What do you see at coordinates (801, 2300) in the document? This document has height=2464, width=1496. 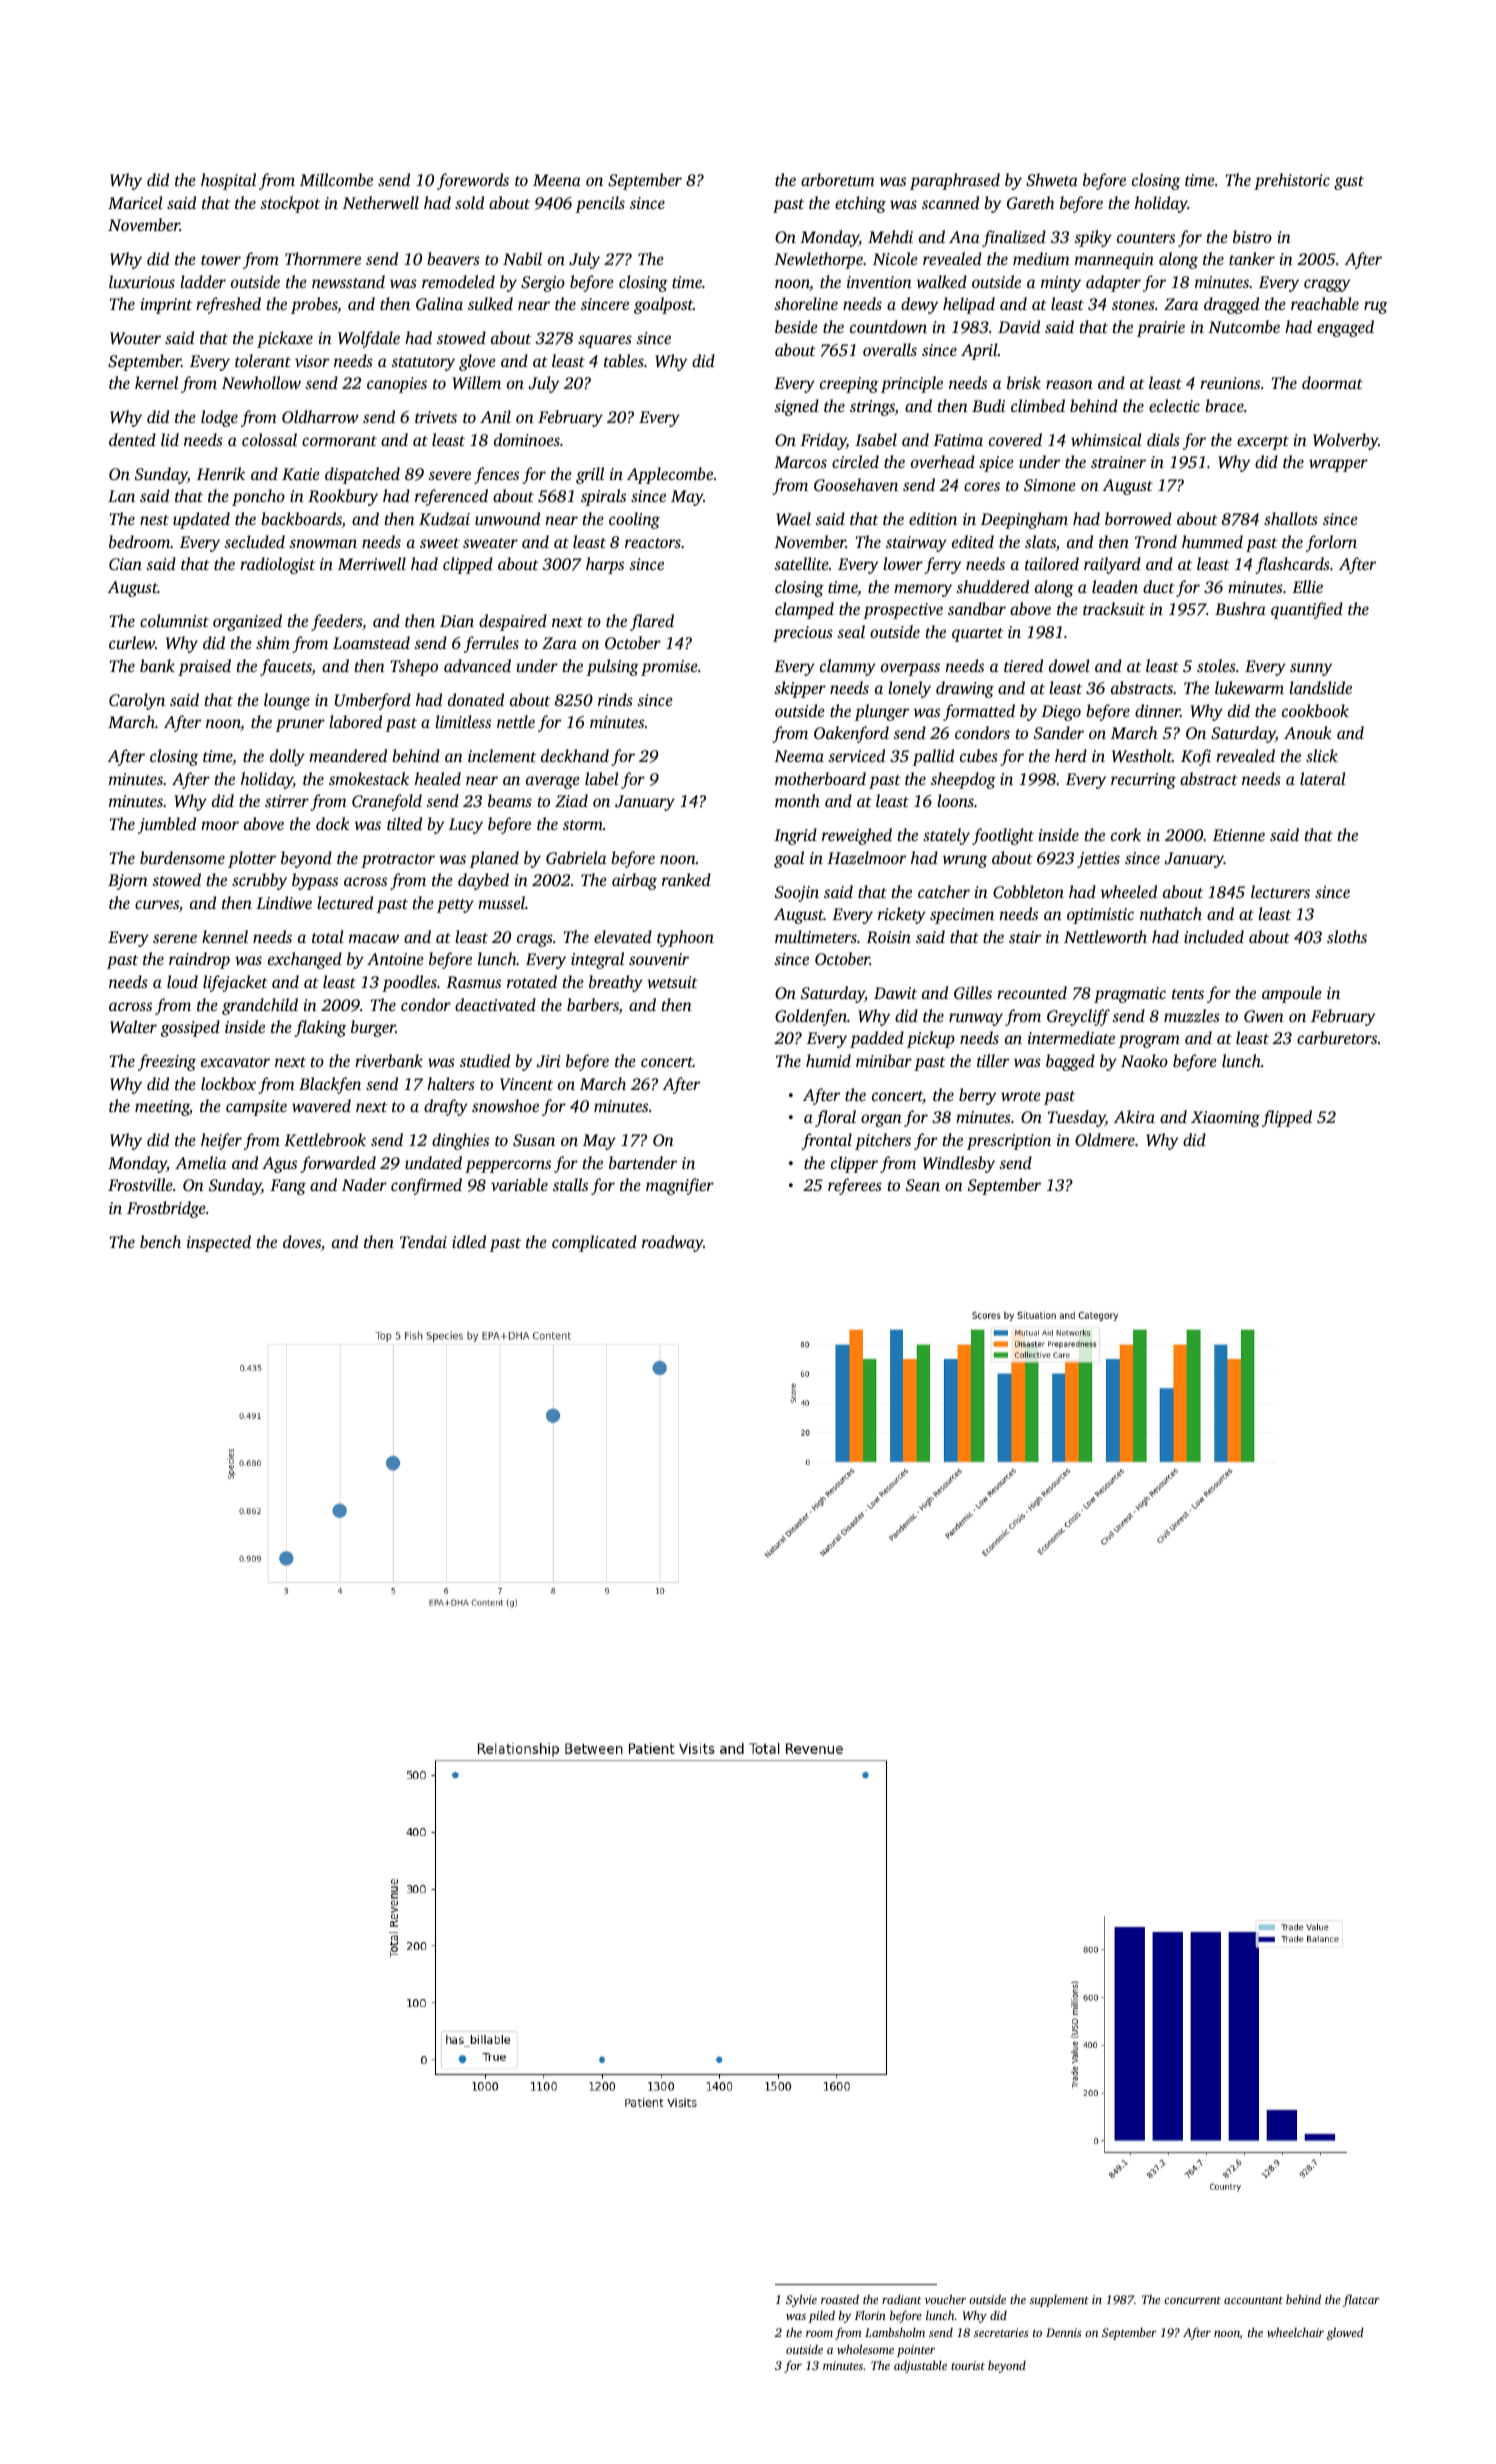 I see `Sylvie` at bounding box center [801, 2300].
